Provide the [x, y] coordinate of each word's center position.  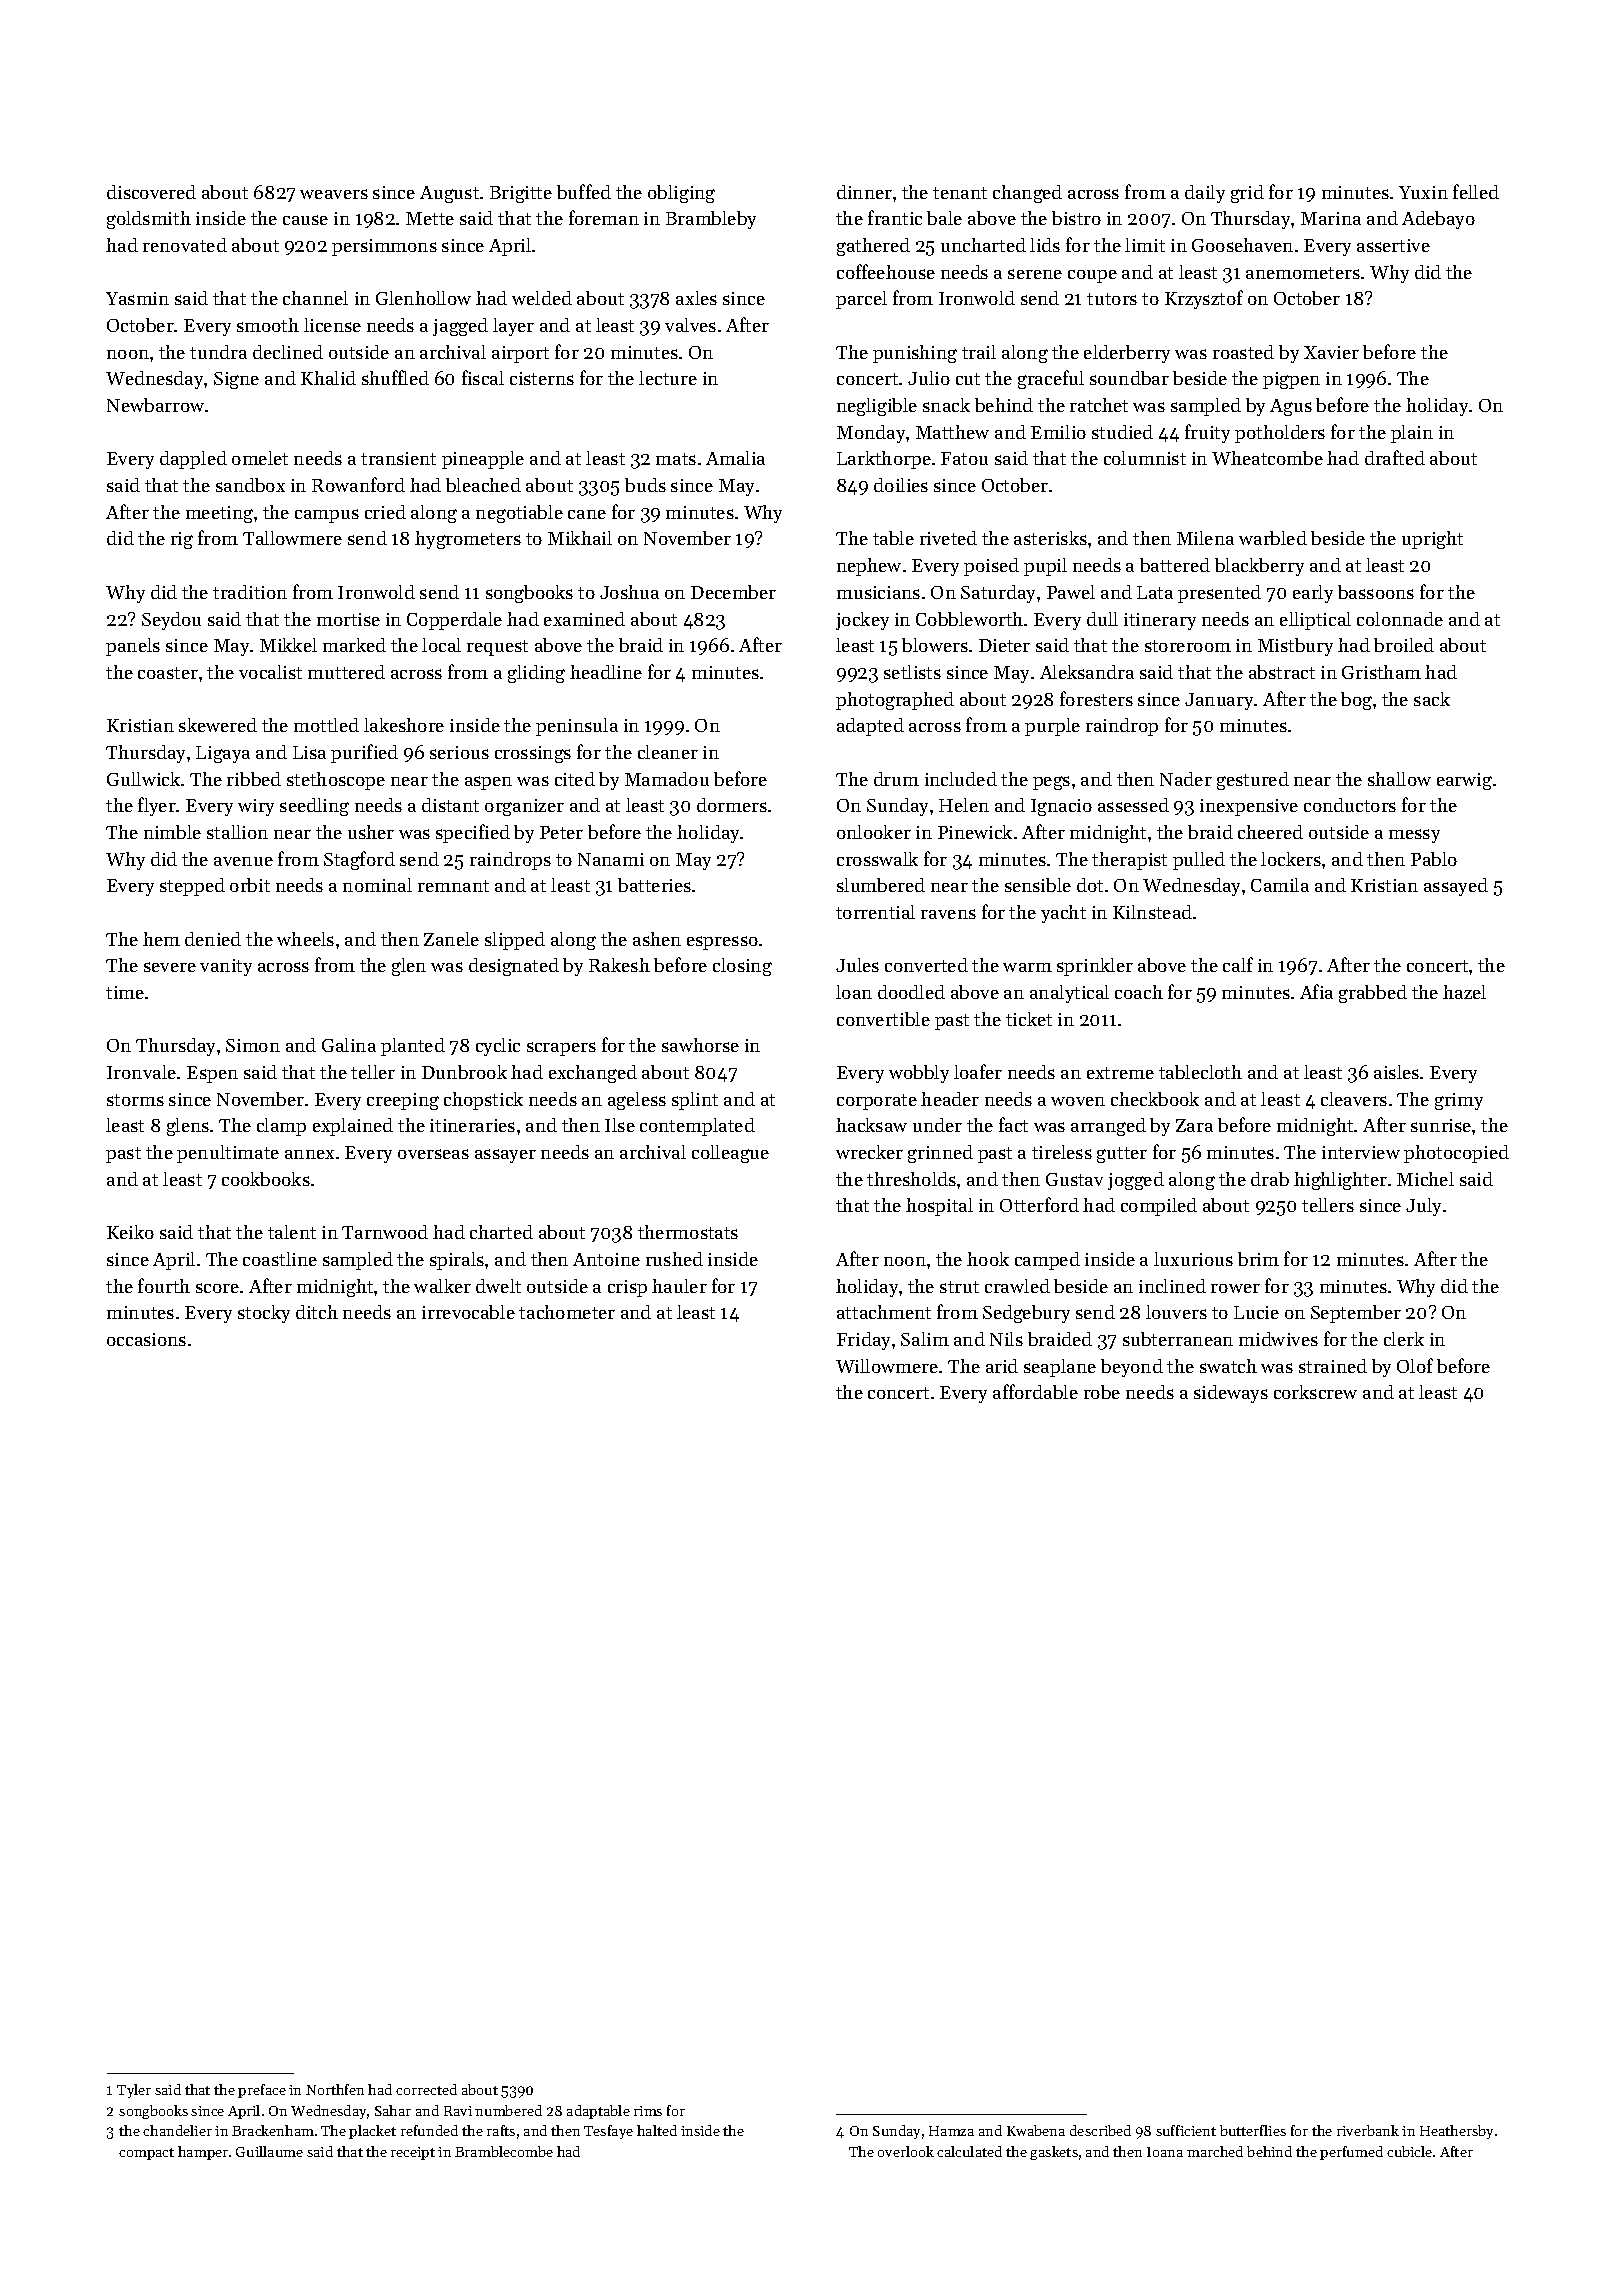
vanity [226, 967]
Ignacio [1061, 807]
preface [262, 2091]
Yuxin [1423, 192]
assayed [1456, 887]
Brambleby [711, 220]
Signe [236, 380]
